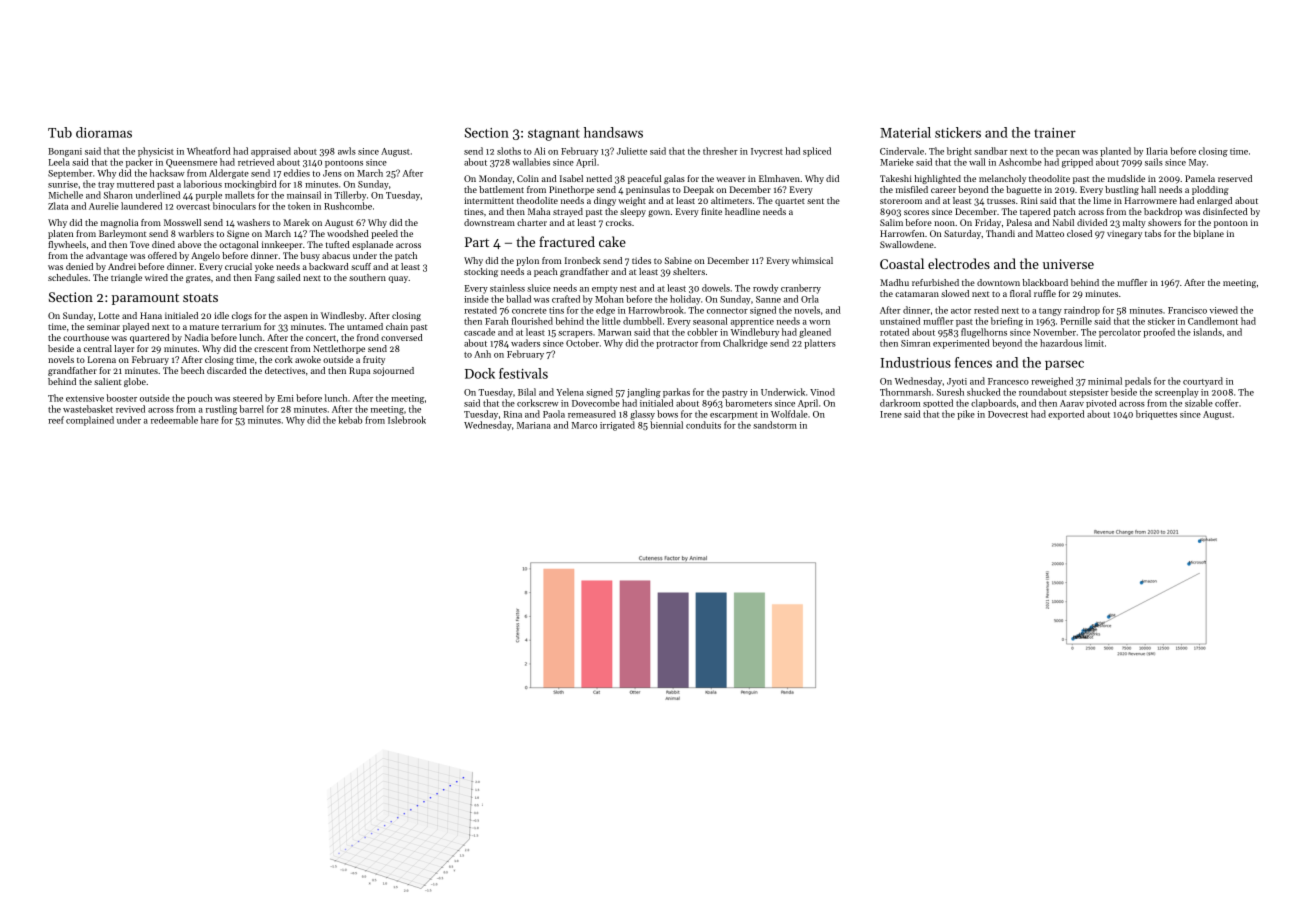  What do you see at coordinates (372, 245) in the page?
I see `esplanade` at bounding box center [372, 245].
